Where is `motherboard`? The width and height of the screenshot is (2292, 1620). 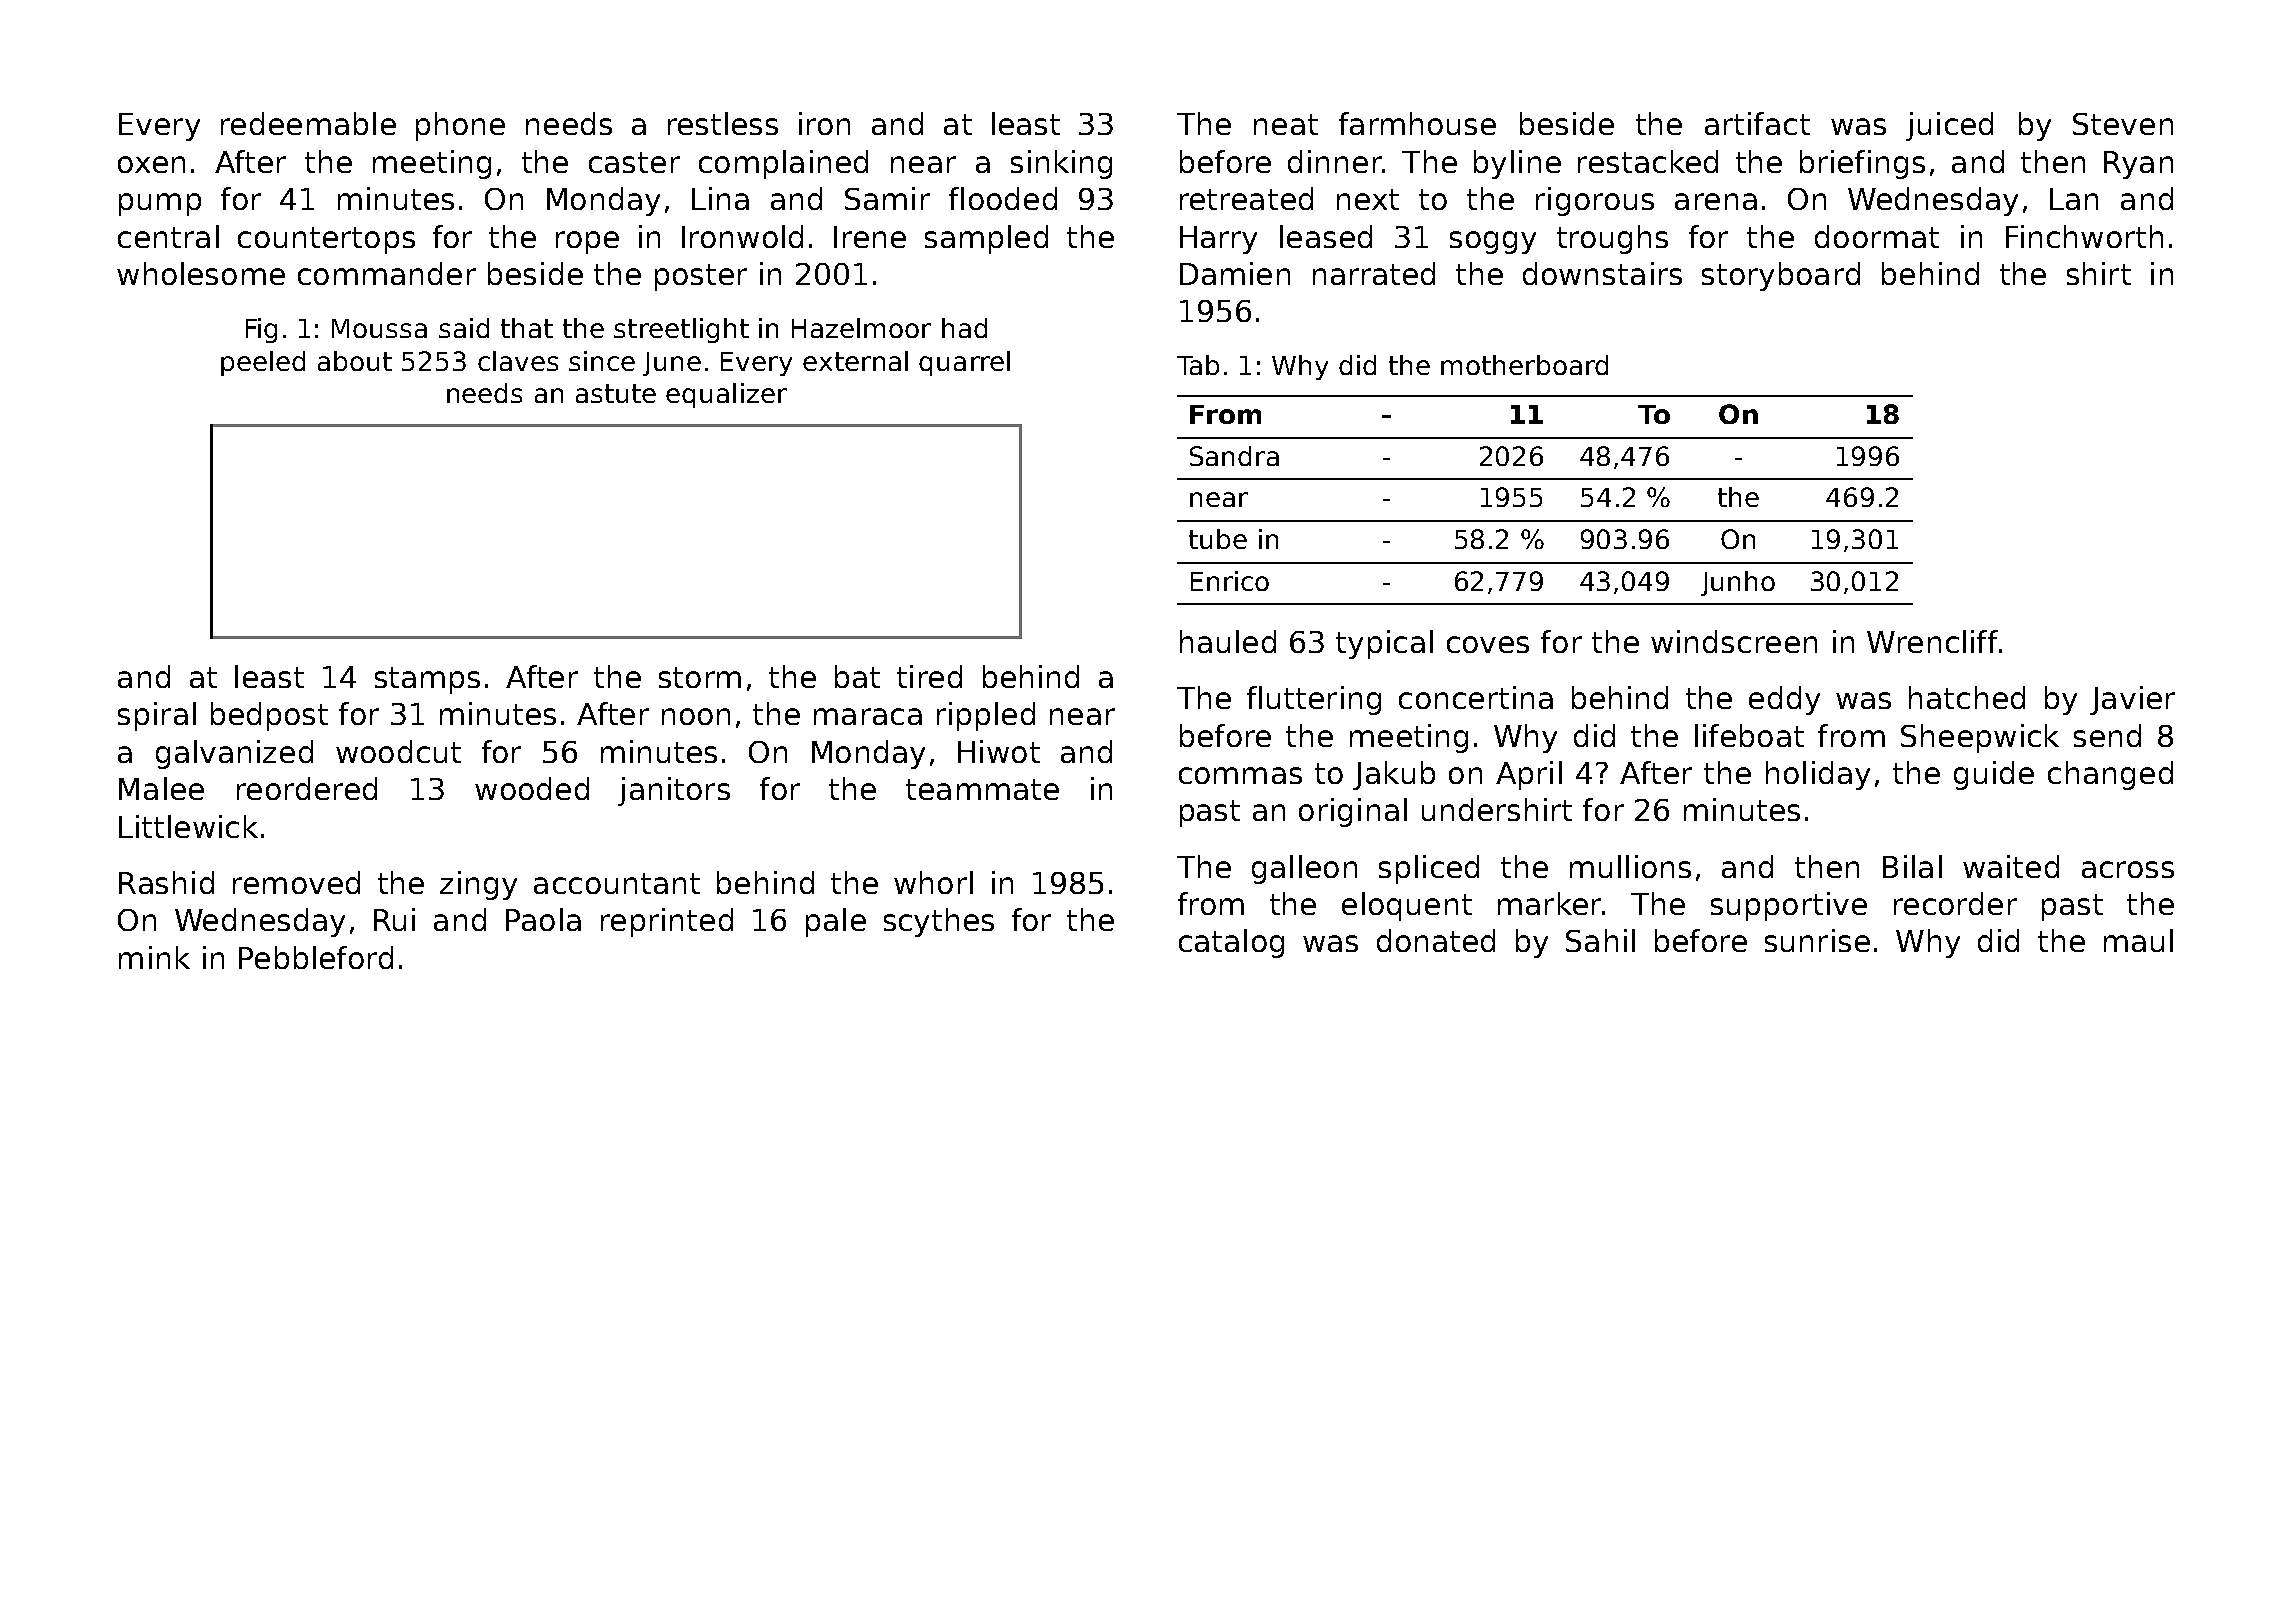 motherboard is located at coordinates (1524, 365).
